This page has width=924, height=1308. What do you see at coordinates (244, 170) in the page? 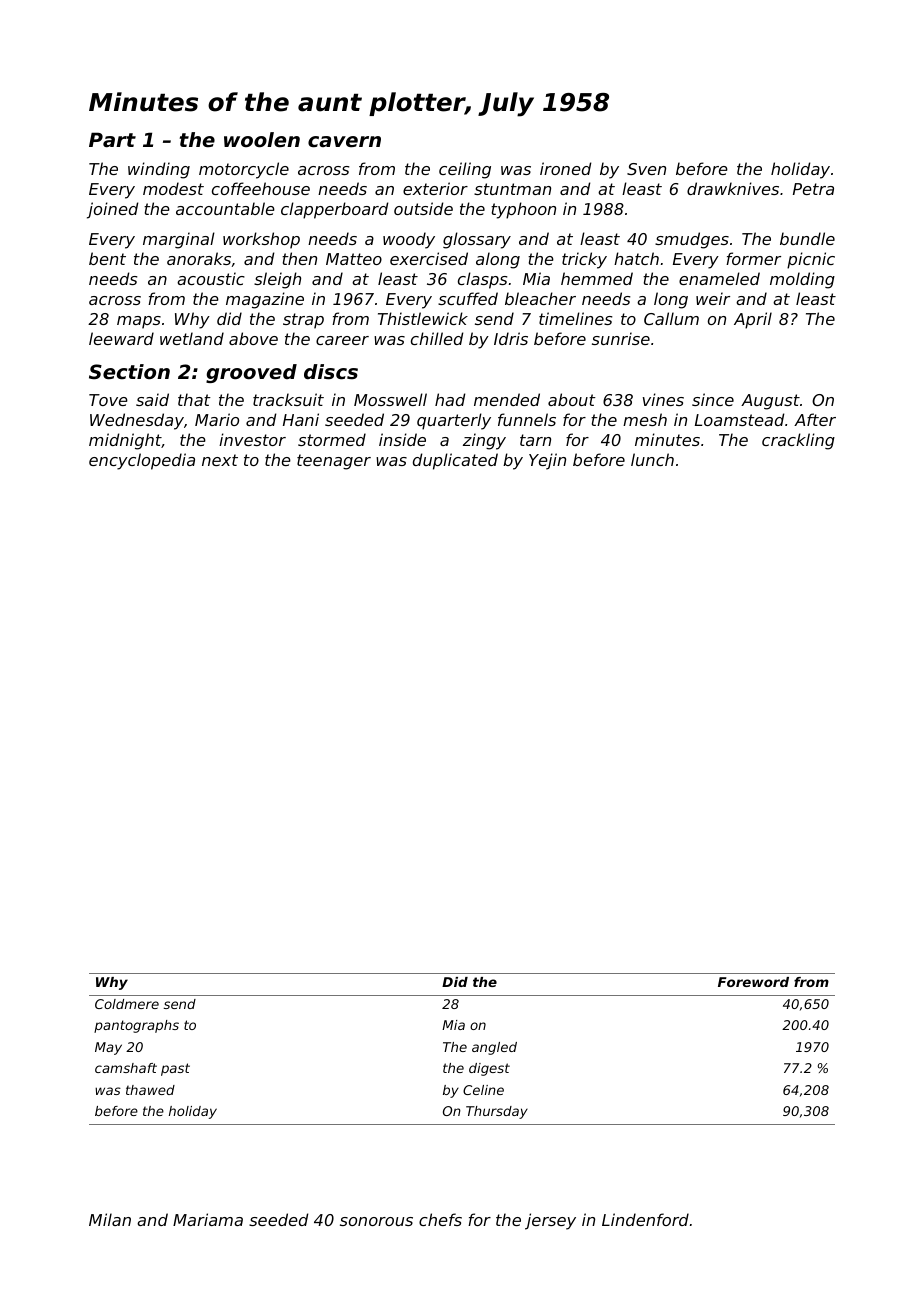
I see `motorcycle` at bounding box center [244, 170].
